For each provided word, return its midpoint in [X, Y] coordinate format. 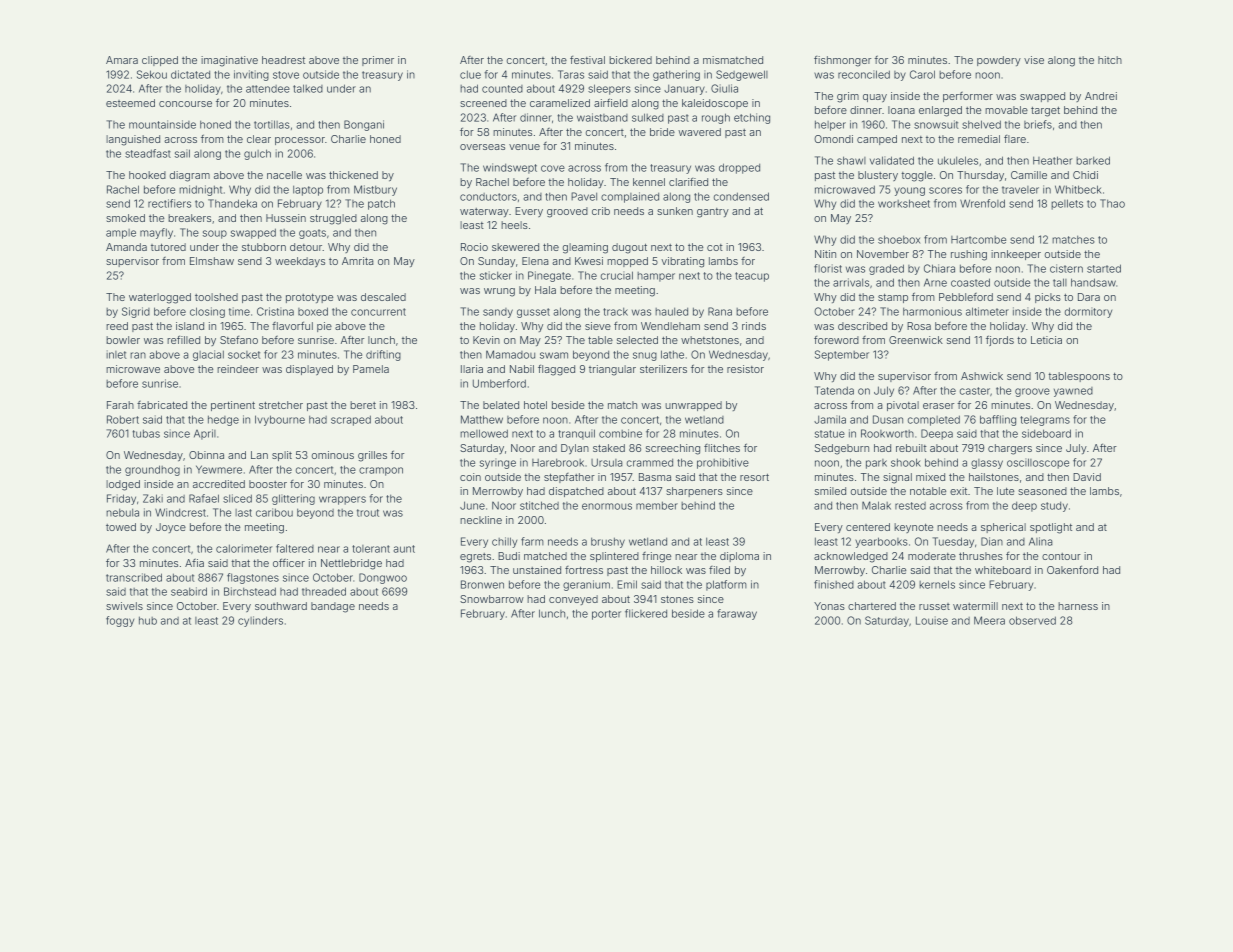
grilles [372, 456]
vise [1034, 60]
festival [587, 60]
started [1104, 268]
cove [553, 168]
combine [620, 433]
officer [289, 562]
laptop [308, 190]
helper [830, 125]
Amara [122, 60]
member [657, 505]
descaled [383, 297]
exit [958, 491]
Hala [545, 290]
